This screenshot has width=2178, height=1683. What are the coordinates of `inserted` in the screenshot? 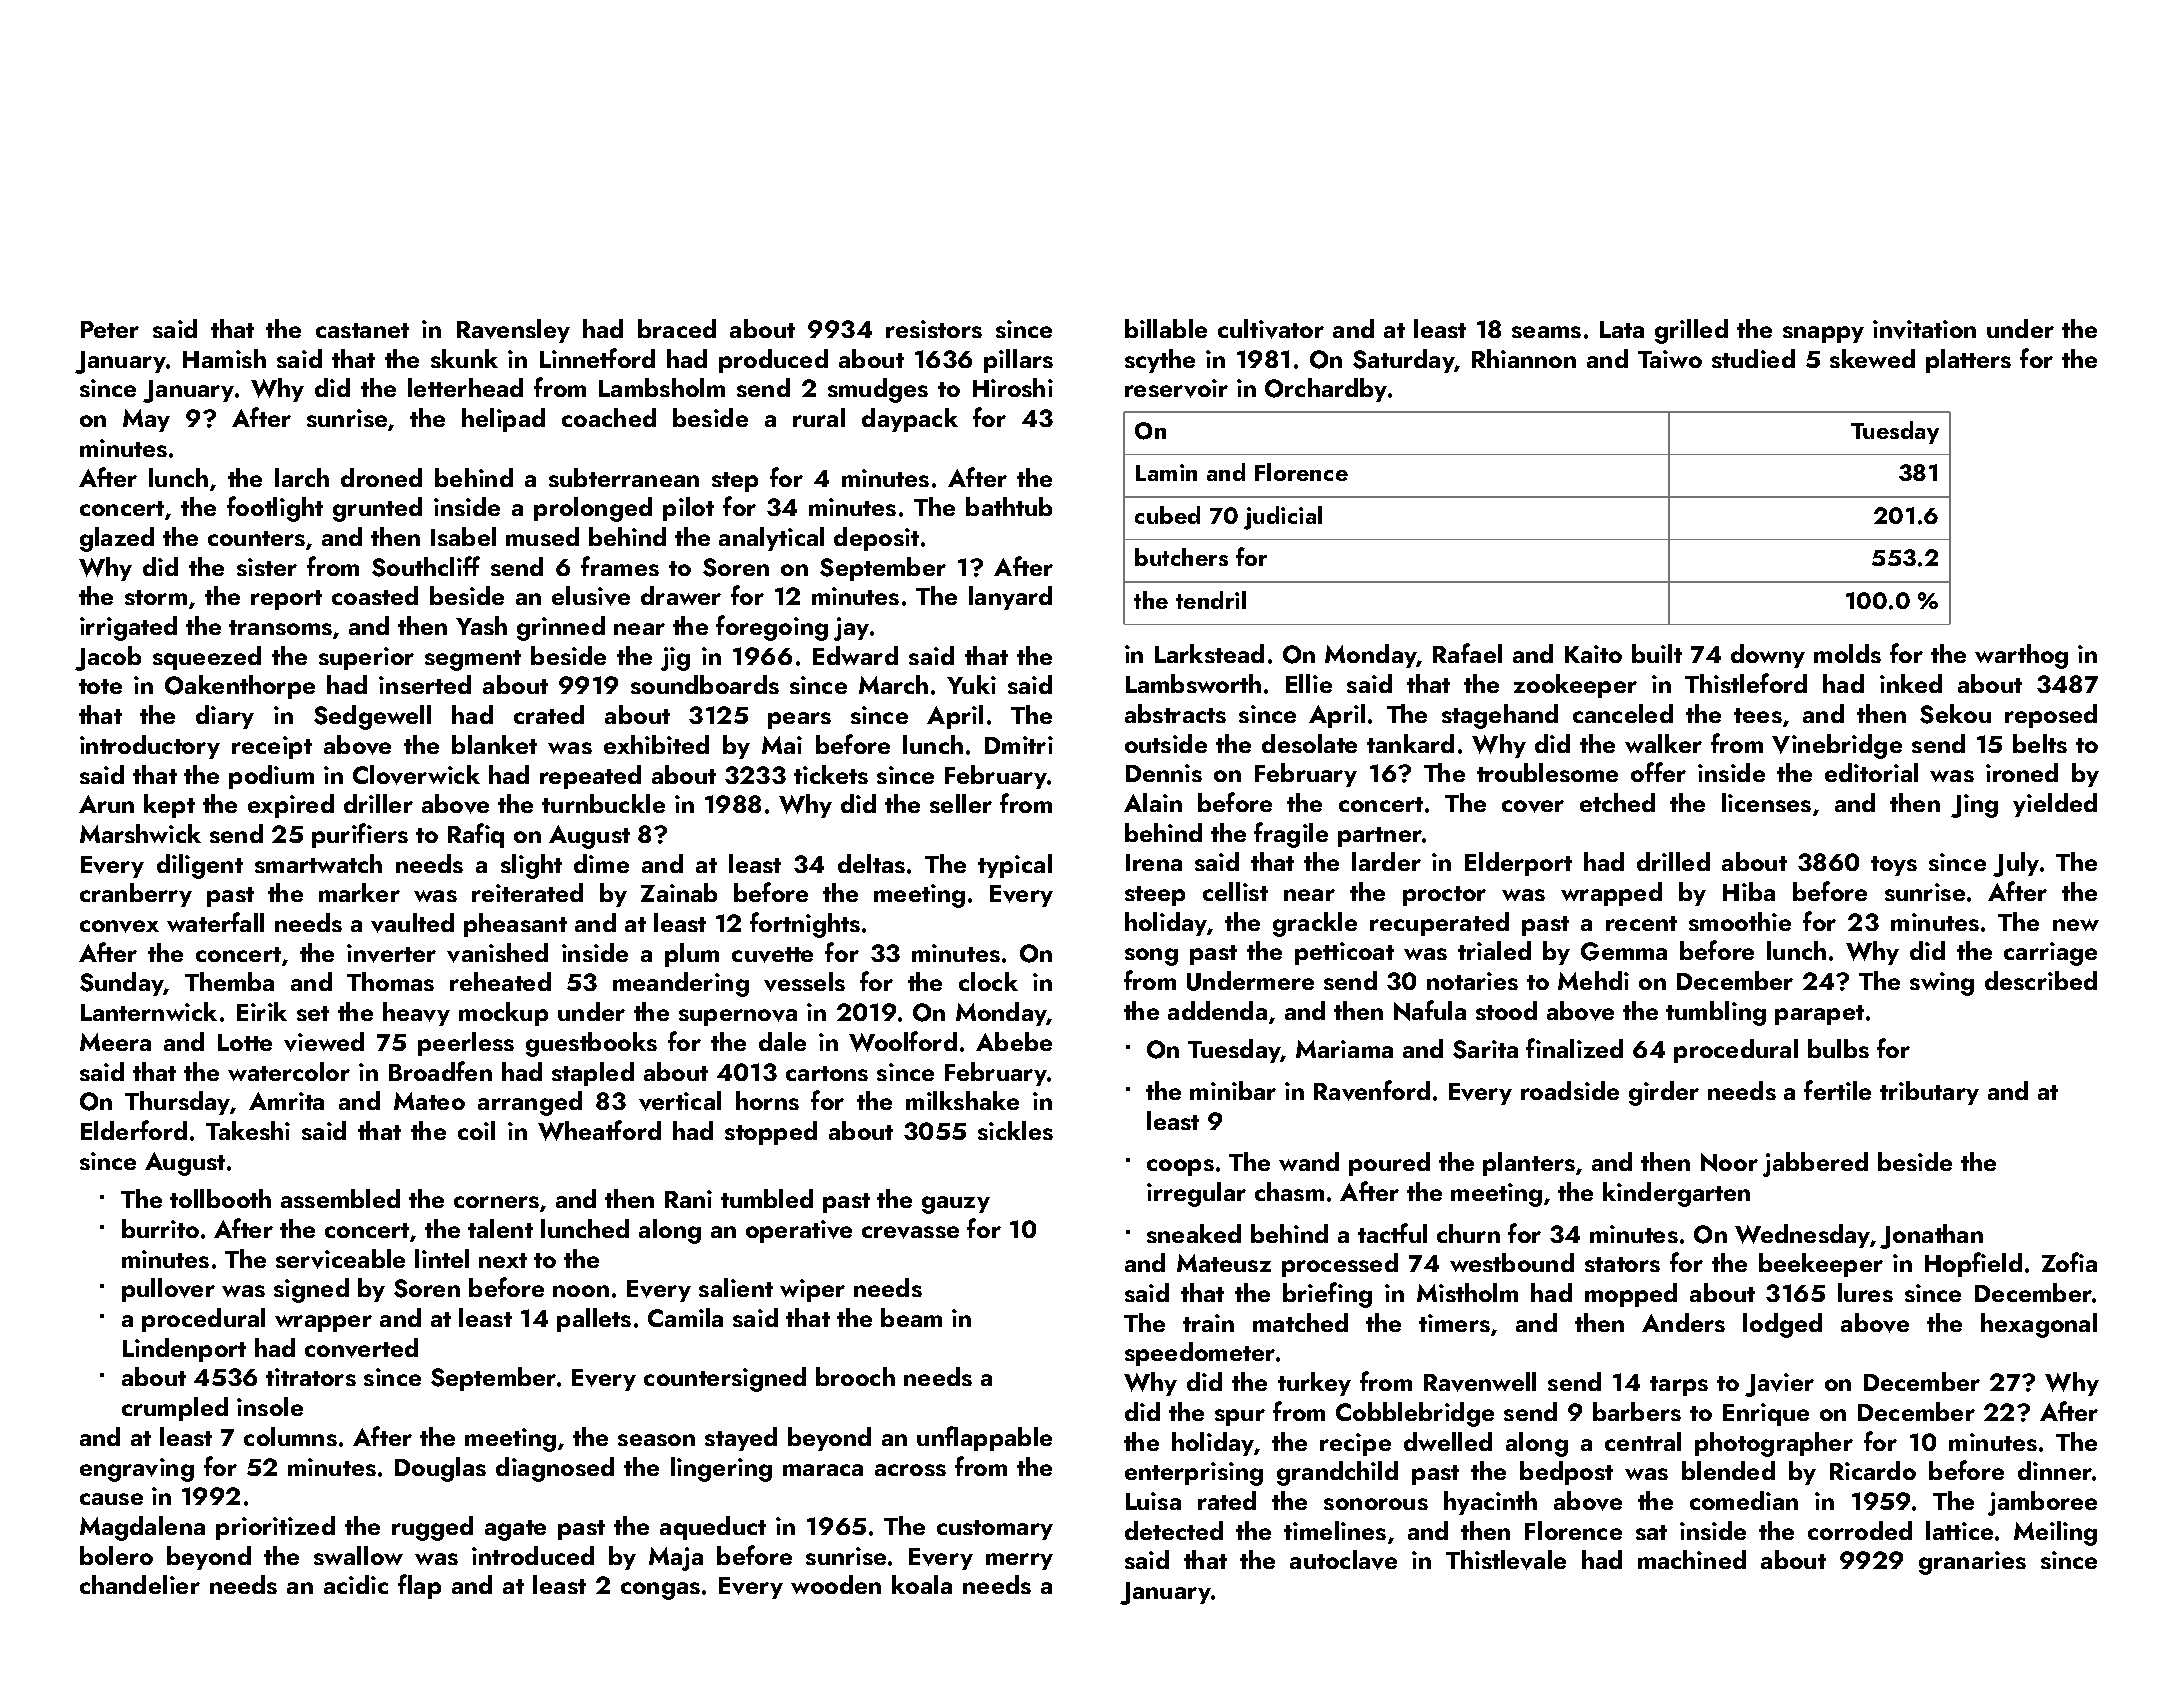 It's located at (425, 684).
